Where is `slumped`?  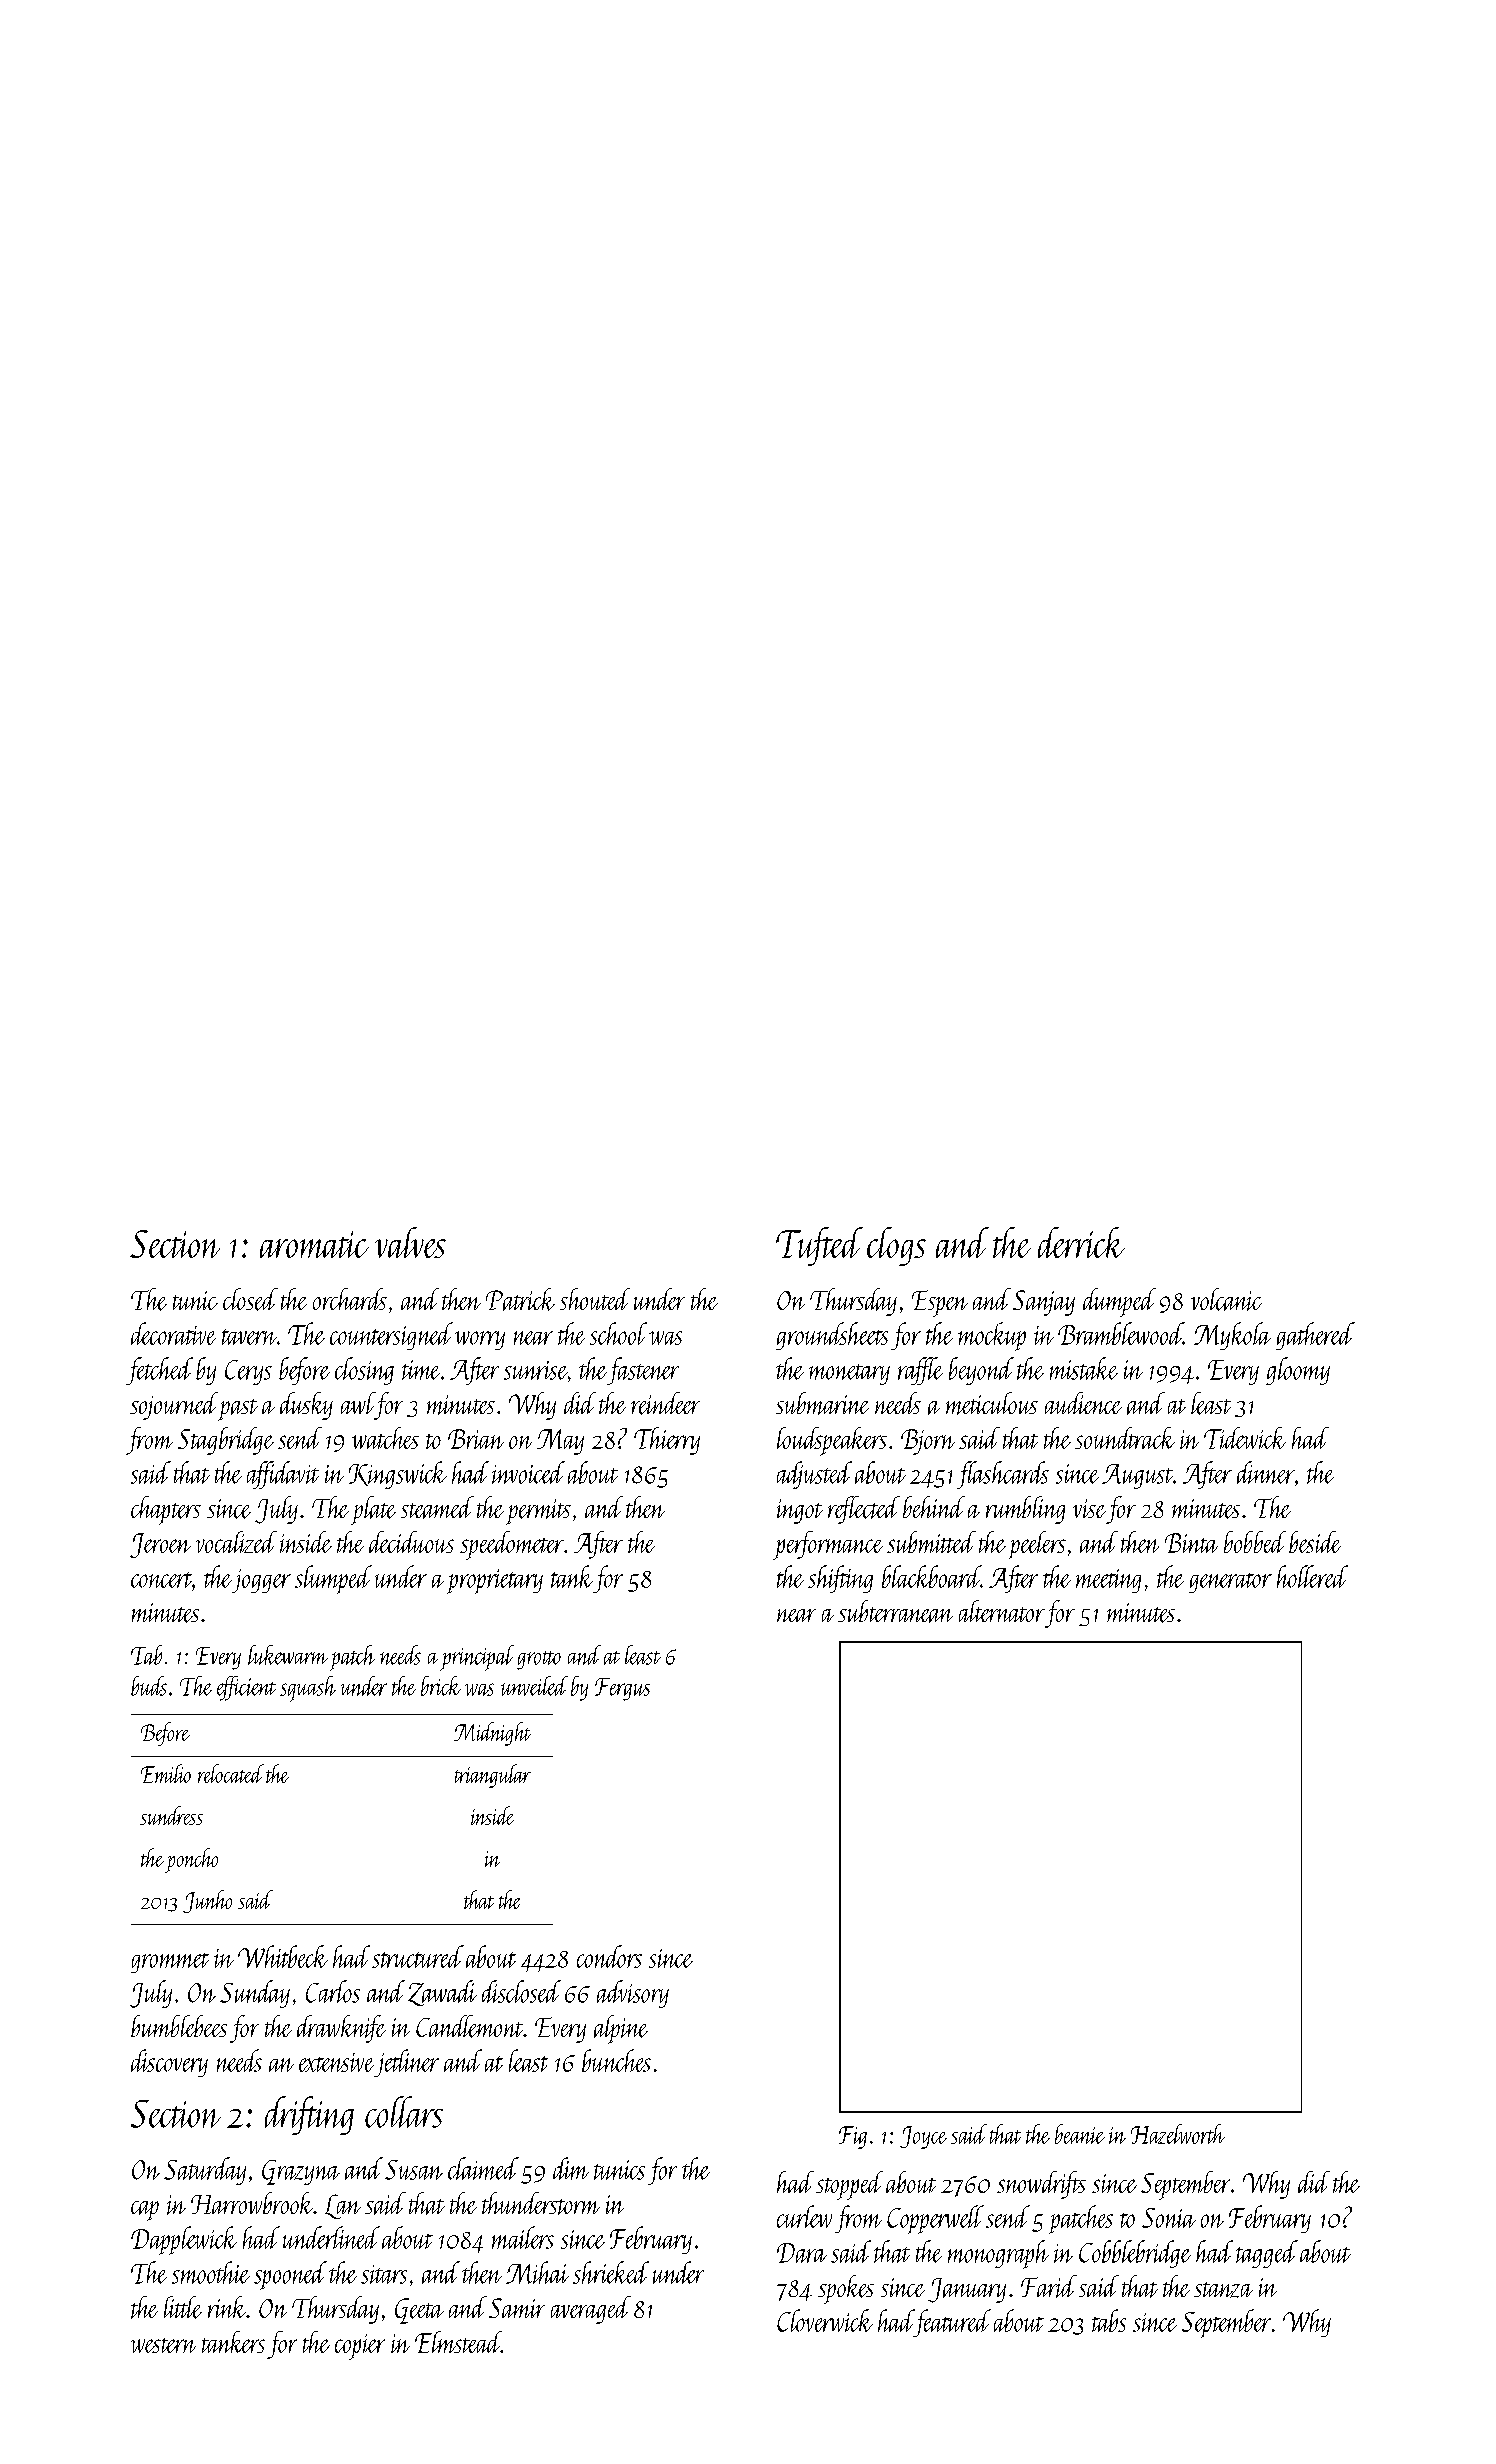
slumped is located at coordinates (333, 1579).
